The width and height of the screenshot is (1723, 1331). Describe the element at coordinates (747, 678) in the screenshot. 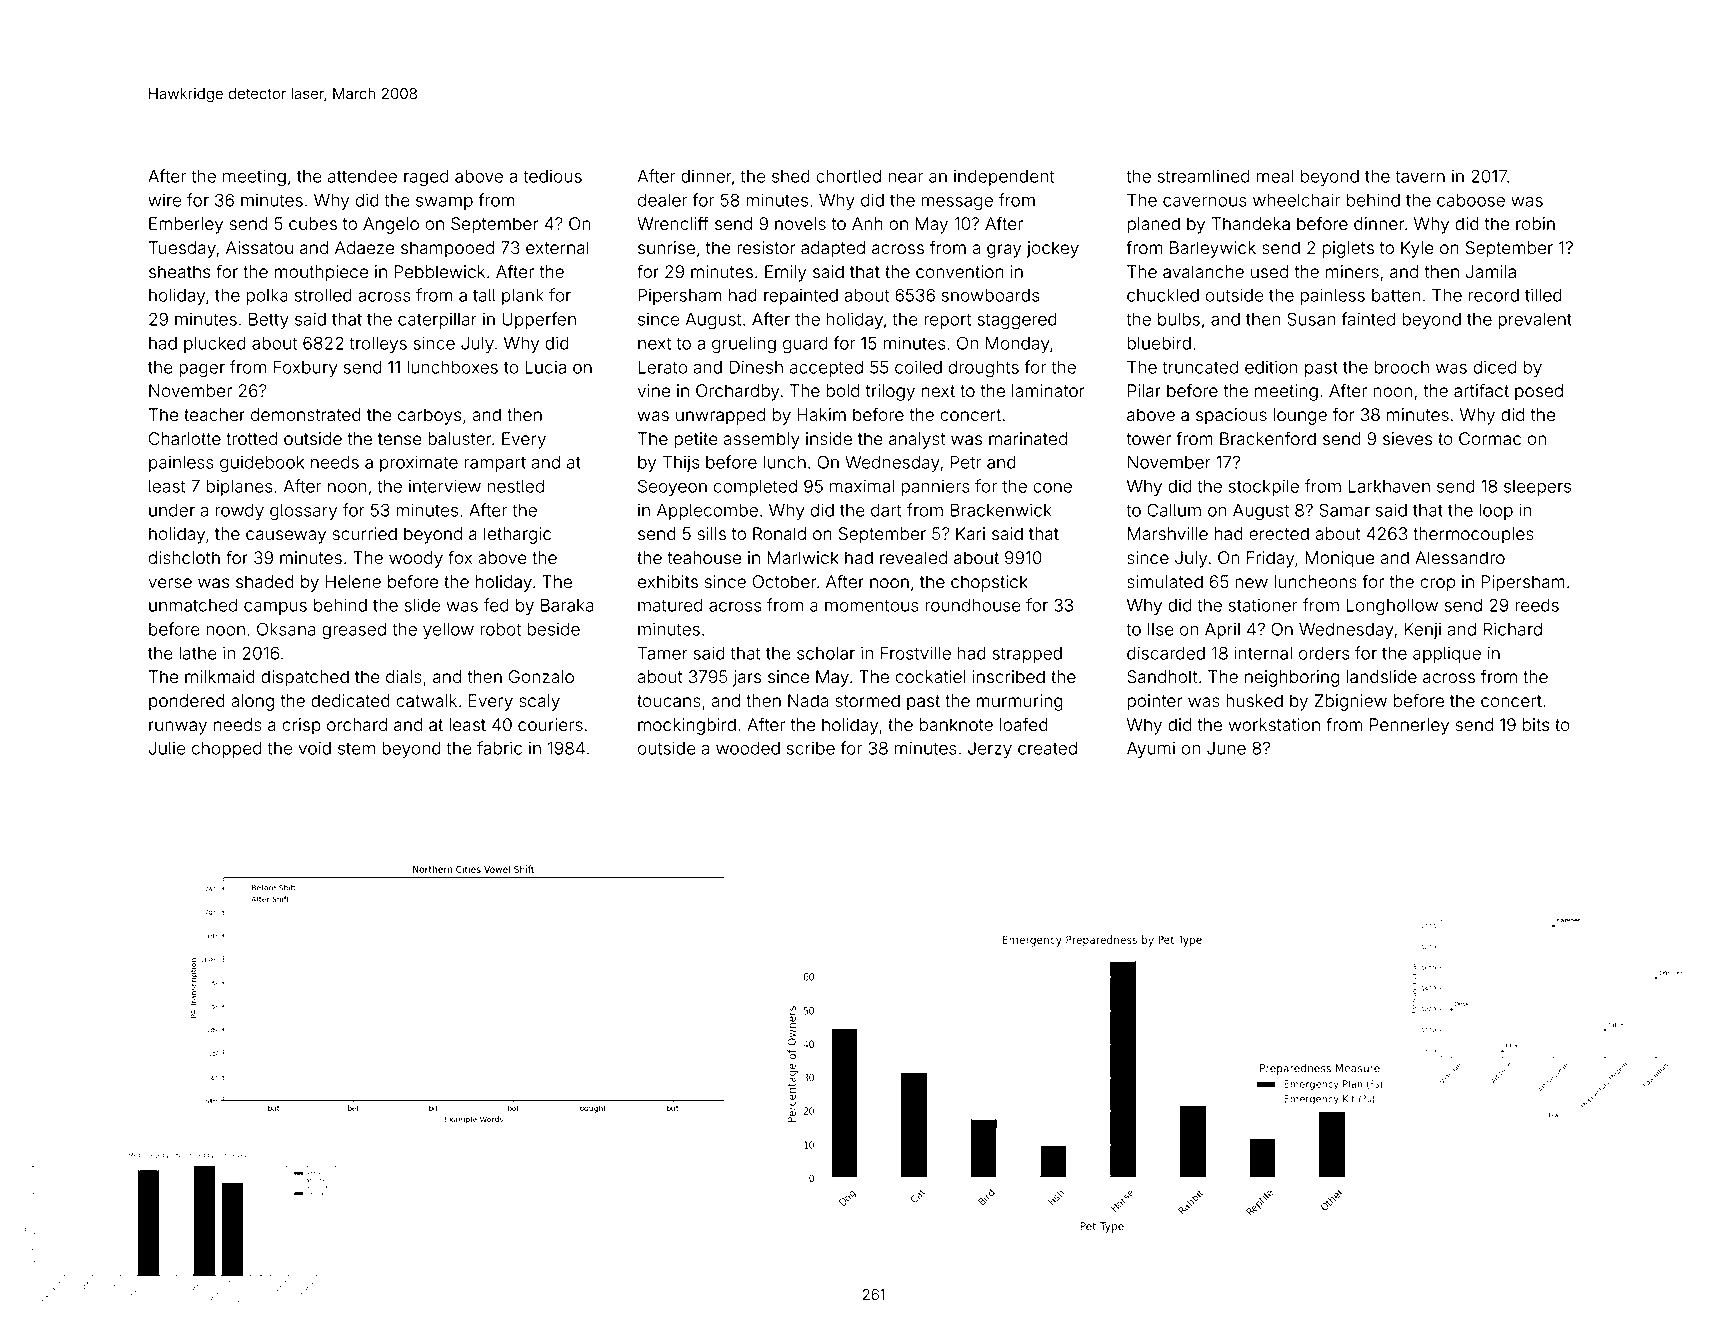

I see `jars` at that location.
